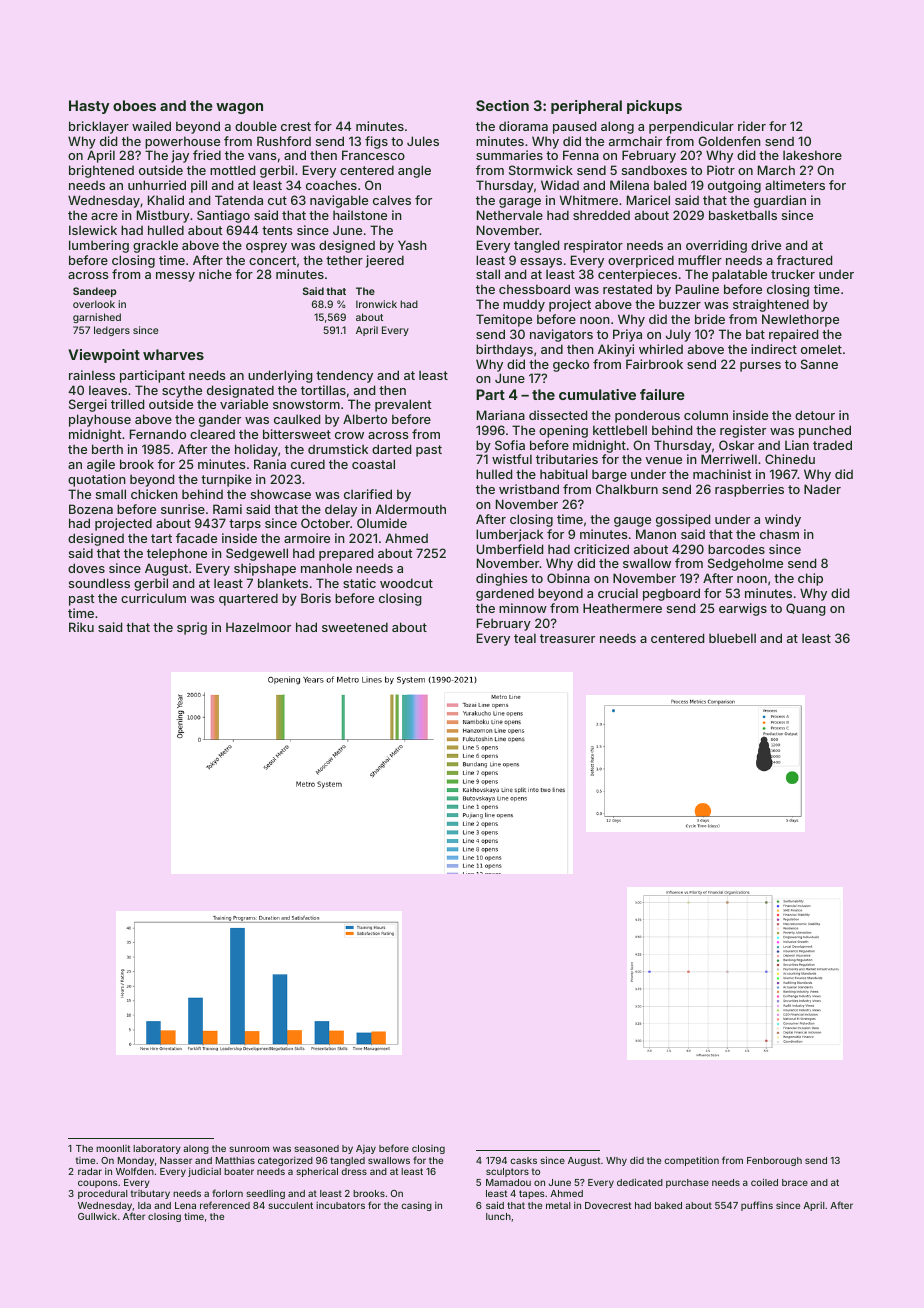 The image size is (924, 1308). What do you see at coordinates (92, 375) in the screenshot?
I see `rainless` at bounding box center [92, 375].
